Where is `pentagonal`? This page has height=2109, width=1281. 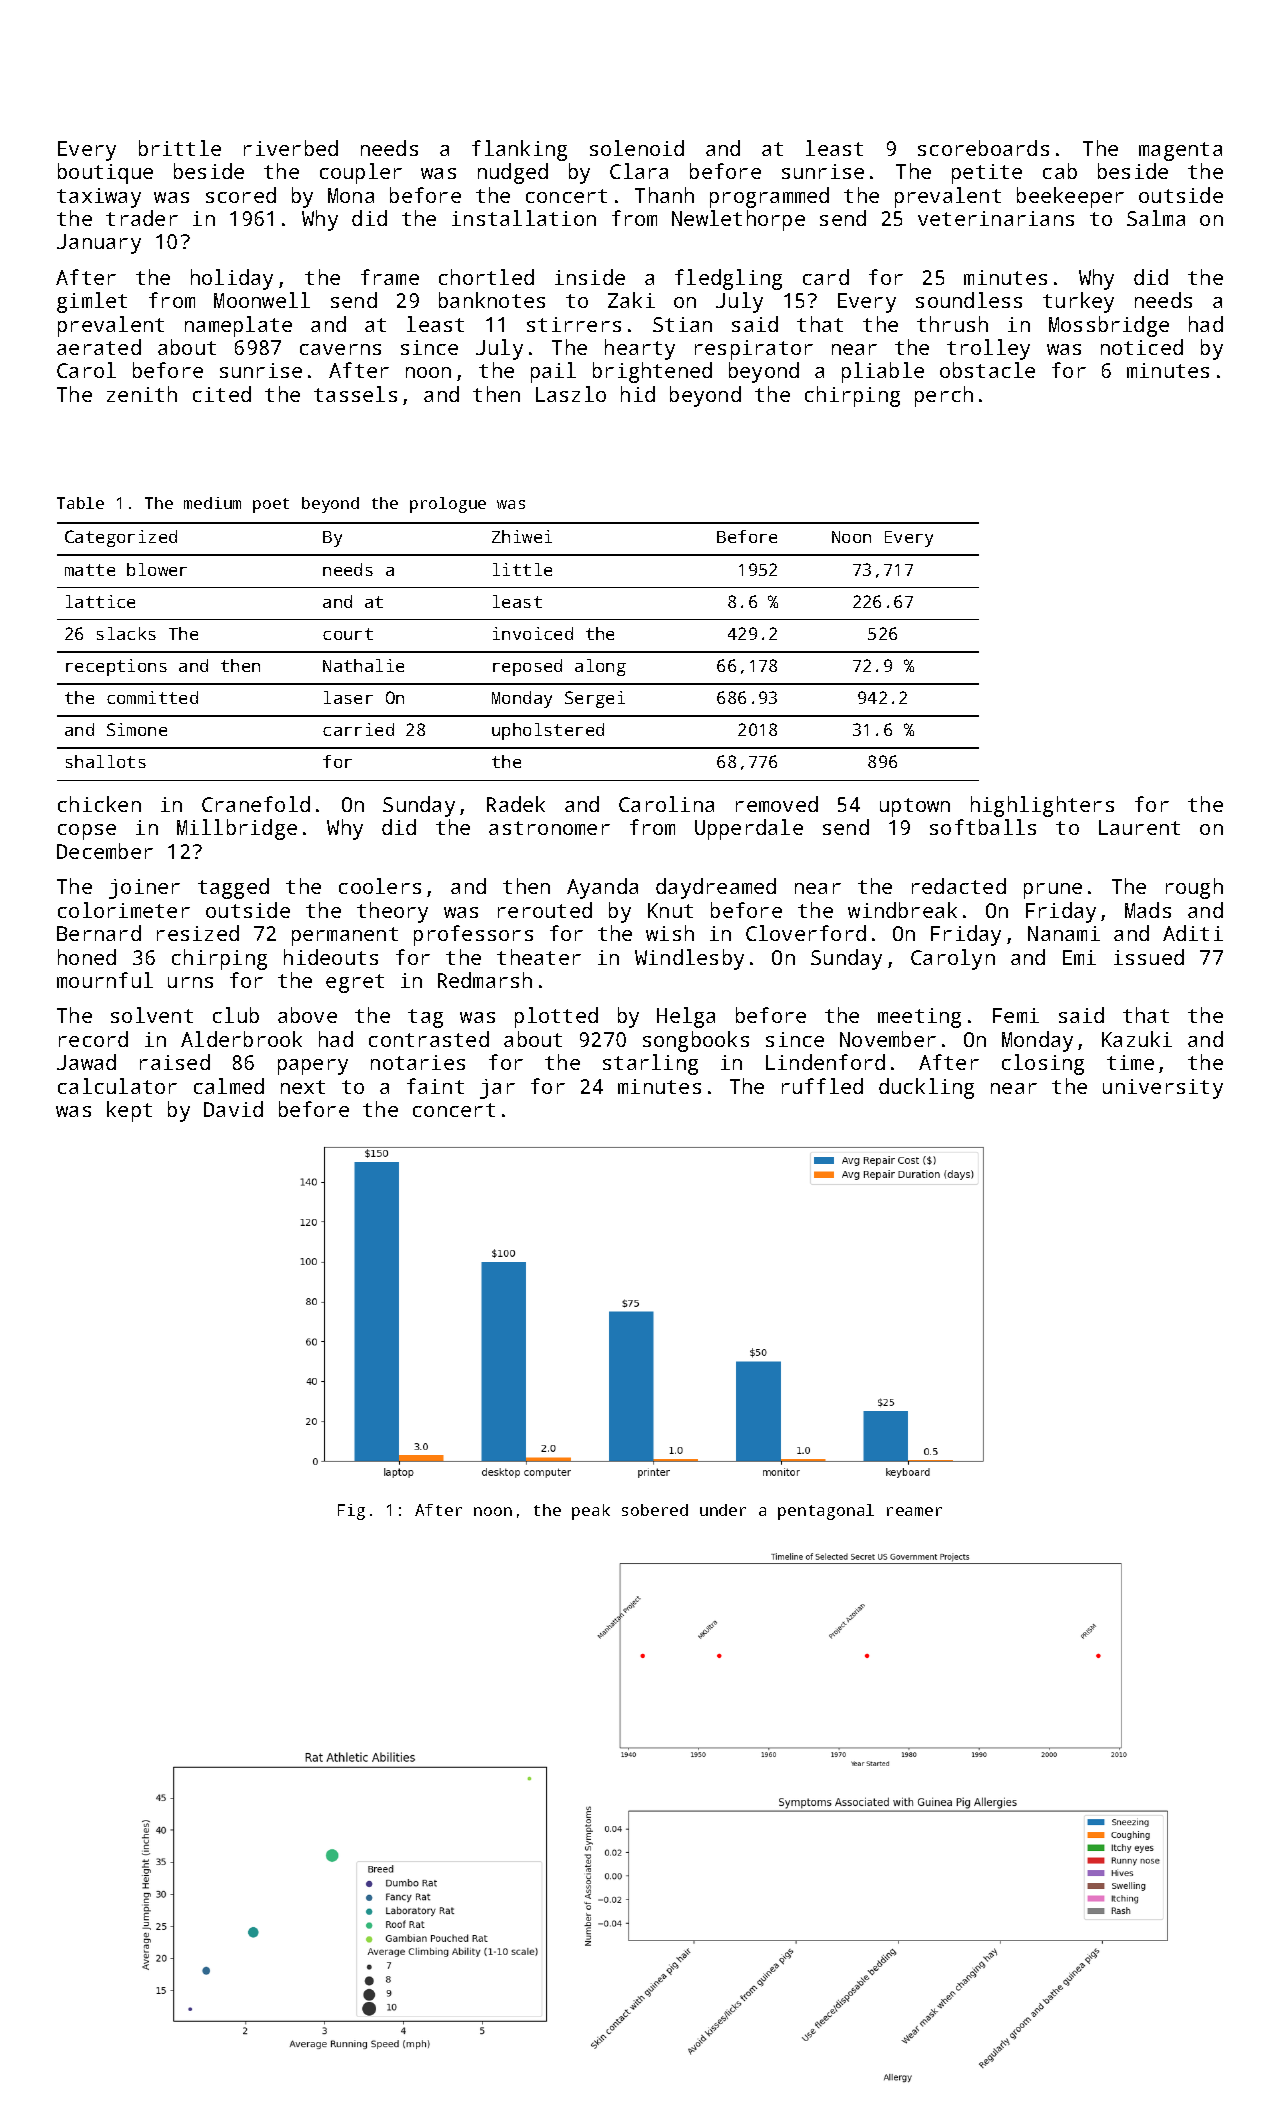 pentagonal is located at coordinates (826, 1512).
